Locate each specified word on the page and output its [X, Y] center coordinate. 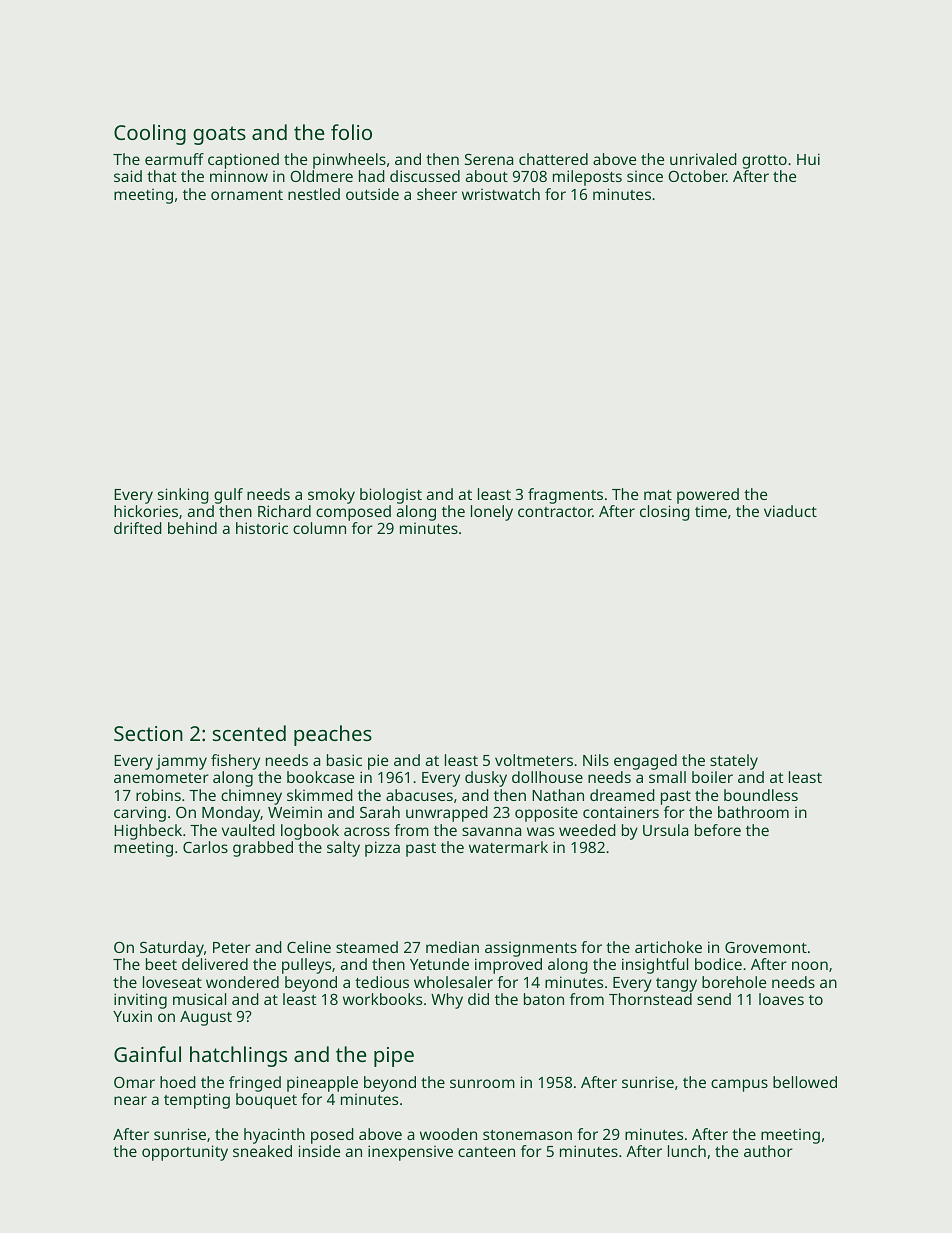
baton [544, 999]
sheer [437, 194]
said [128, 176]
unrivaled [703, 159]
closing [665, 513]
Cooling [150, 134]
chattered [553, 159]
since [645, 176]
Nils [596, 760]
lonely [492, 513]
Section [148, 733]
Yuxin [132, 1016]
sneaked [262, 1151]
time [711, 511]
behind [192, 528]
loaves [781, 999]
